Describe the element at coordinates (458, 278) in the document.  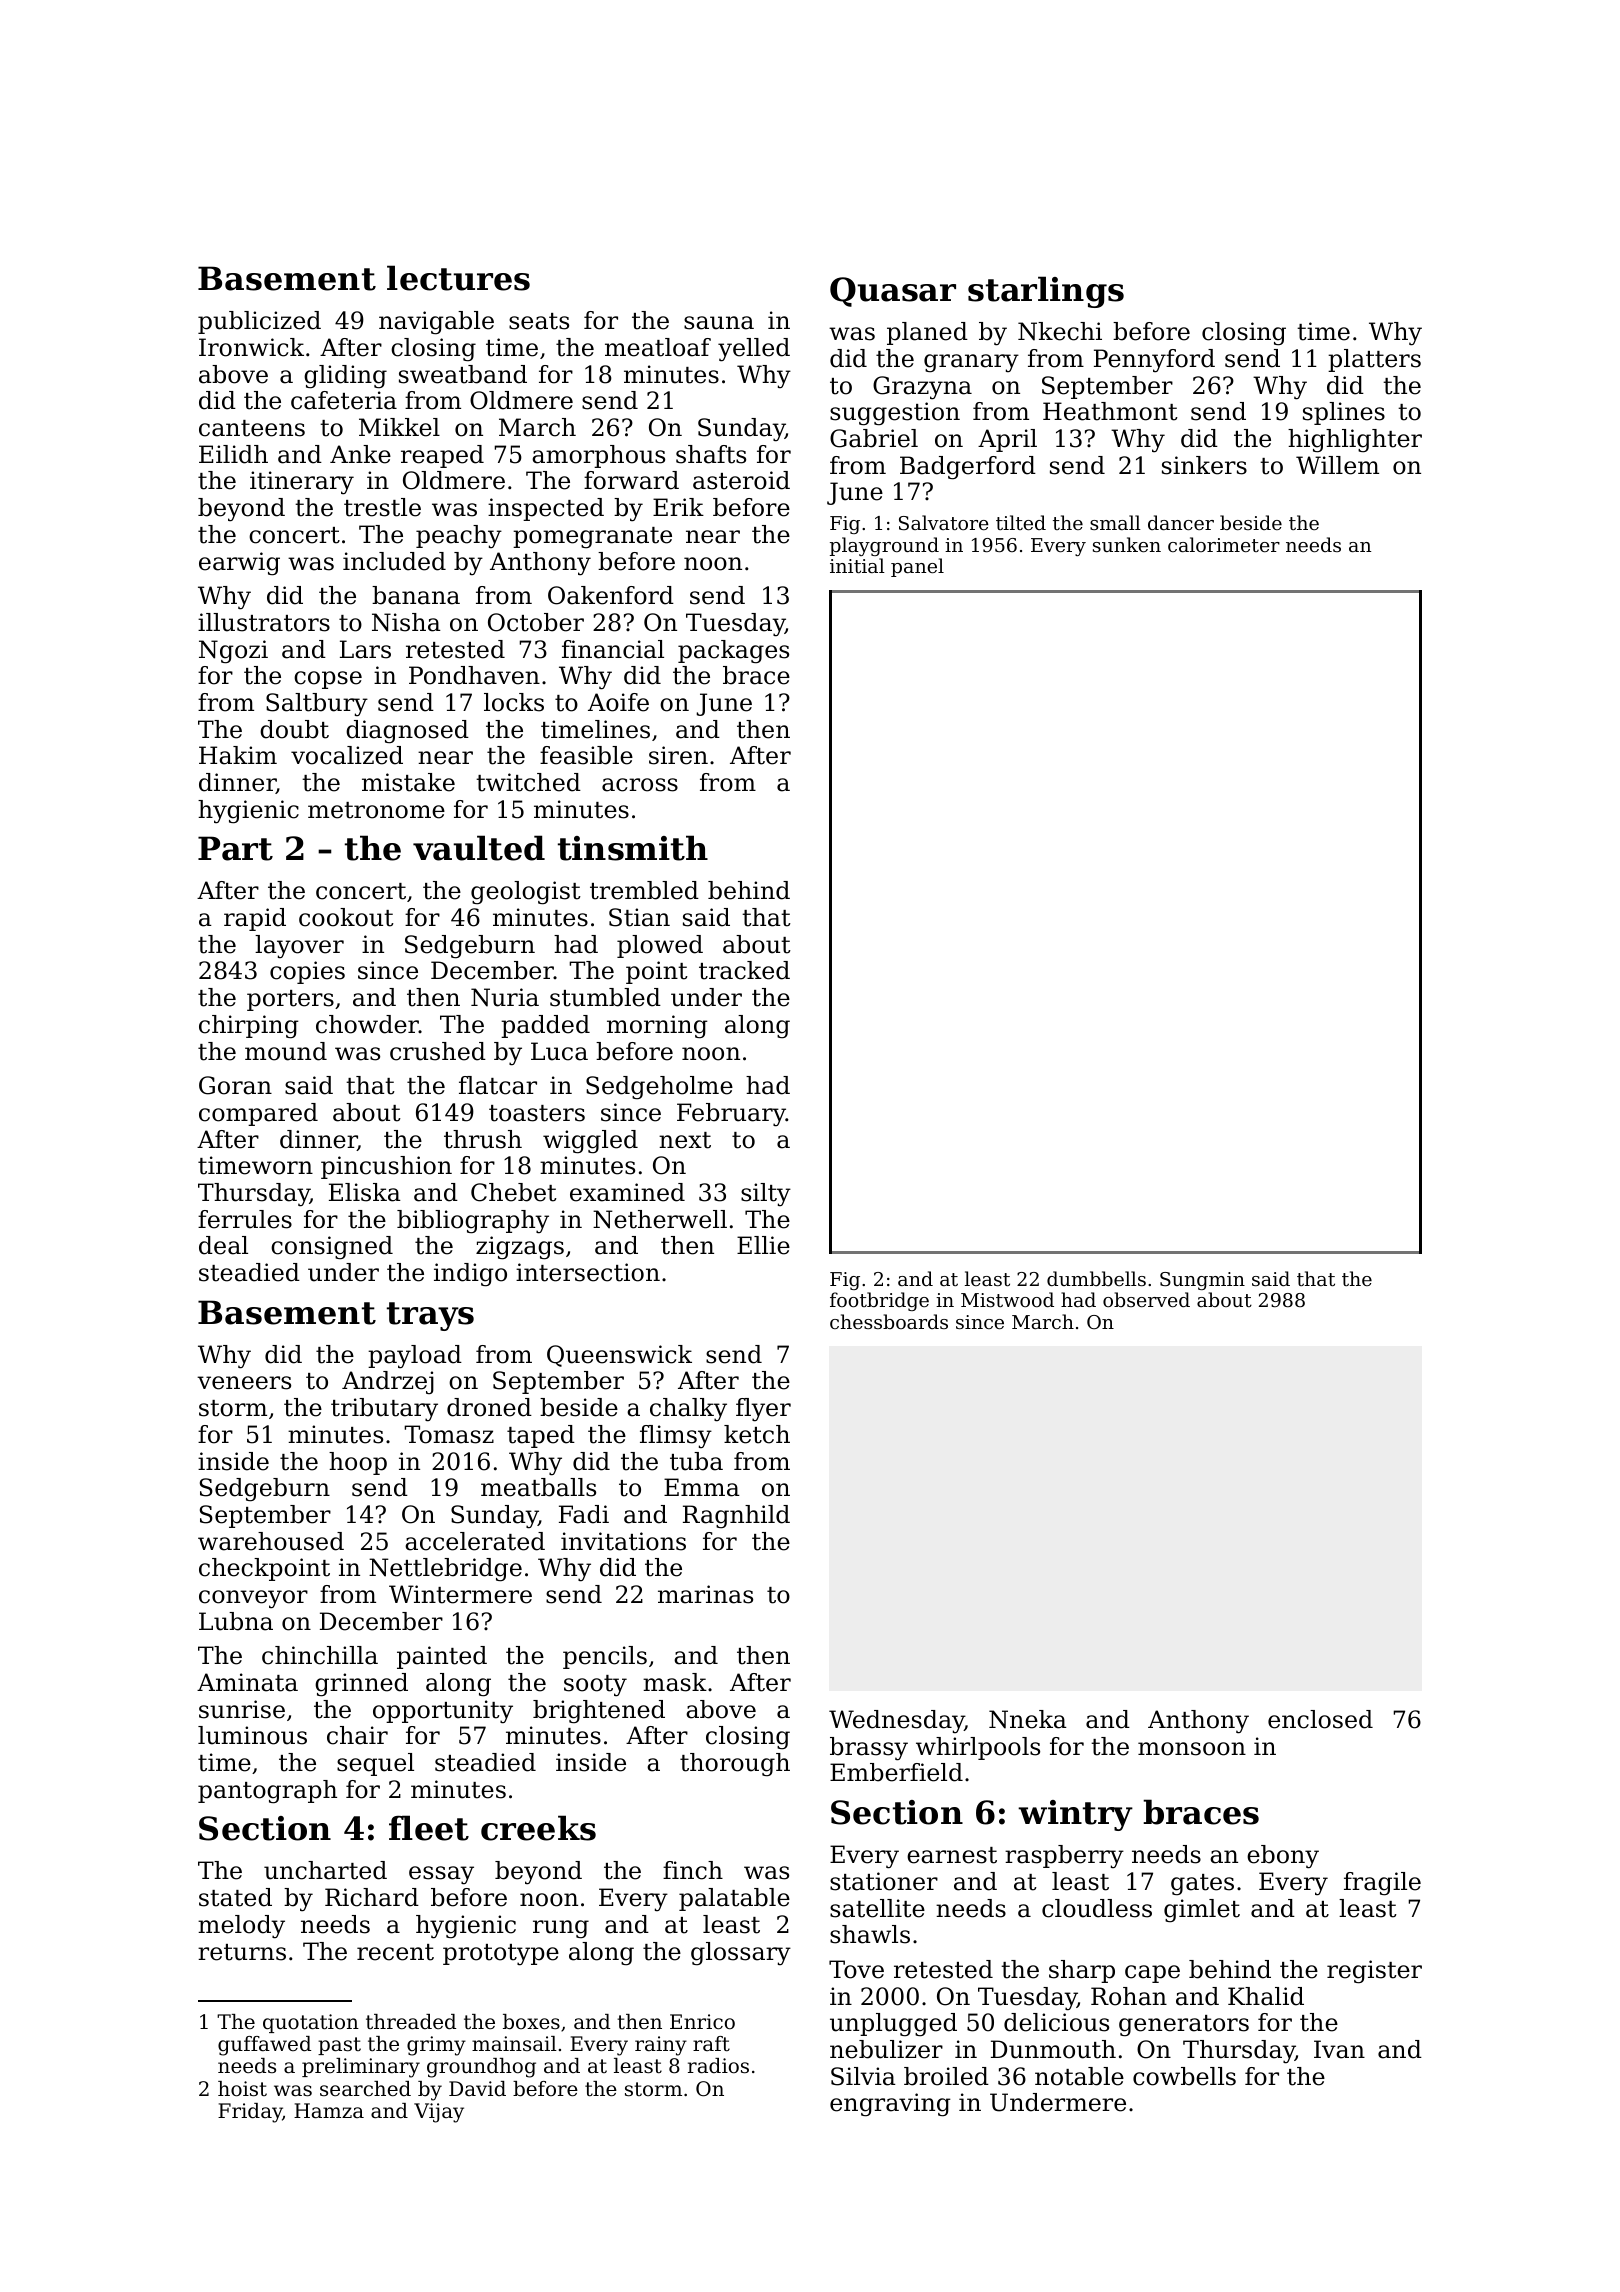
I see `lectures` at that location.
